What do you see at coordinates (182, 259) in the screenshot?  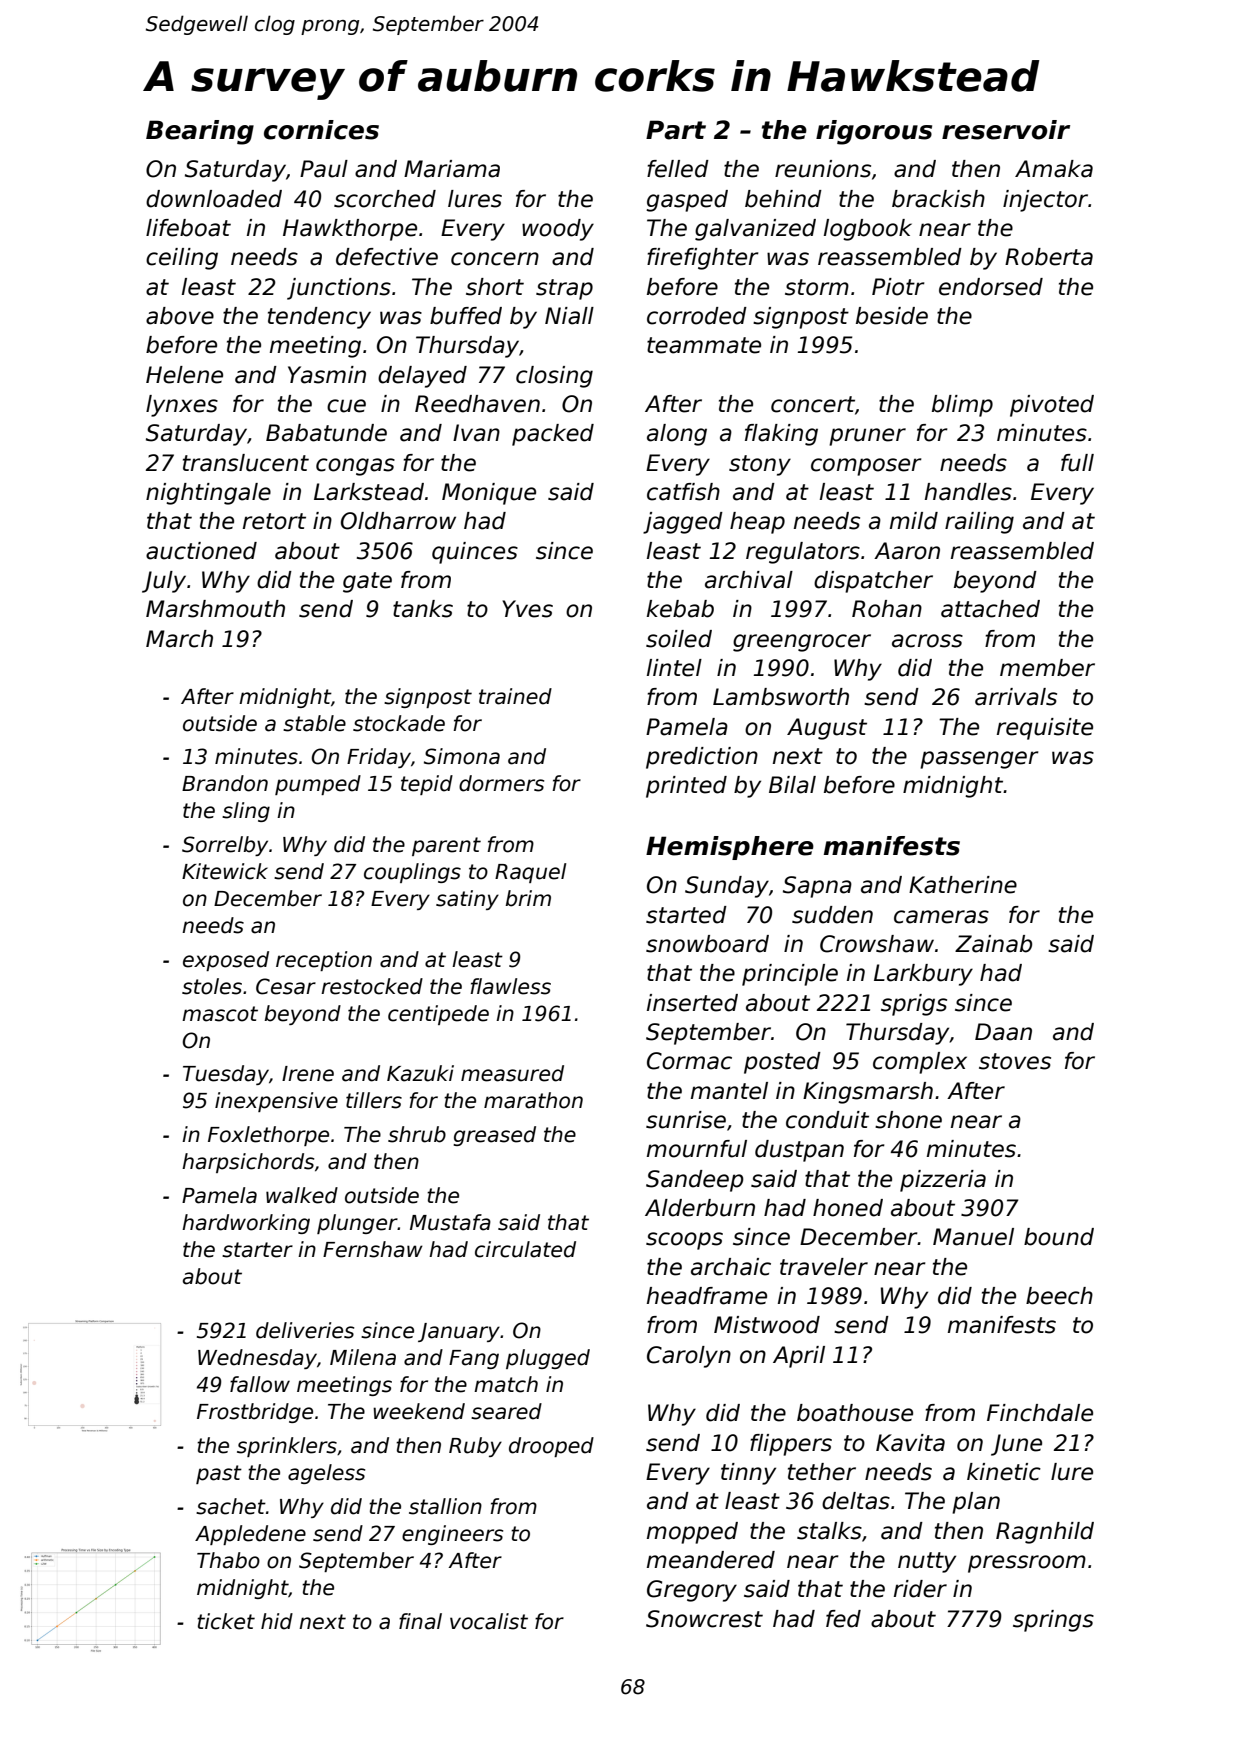 I see `ceiling` at bounding box center [182, 259].
